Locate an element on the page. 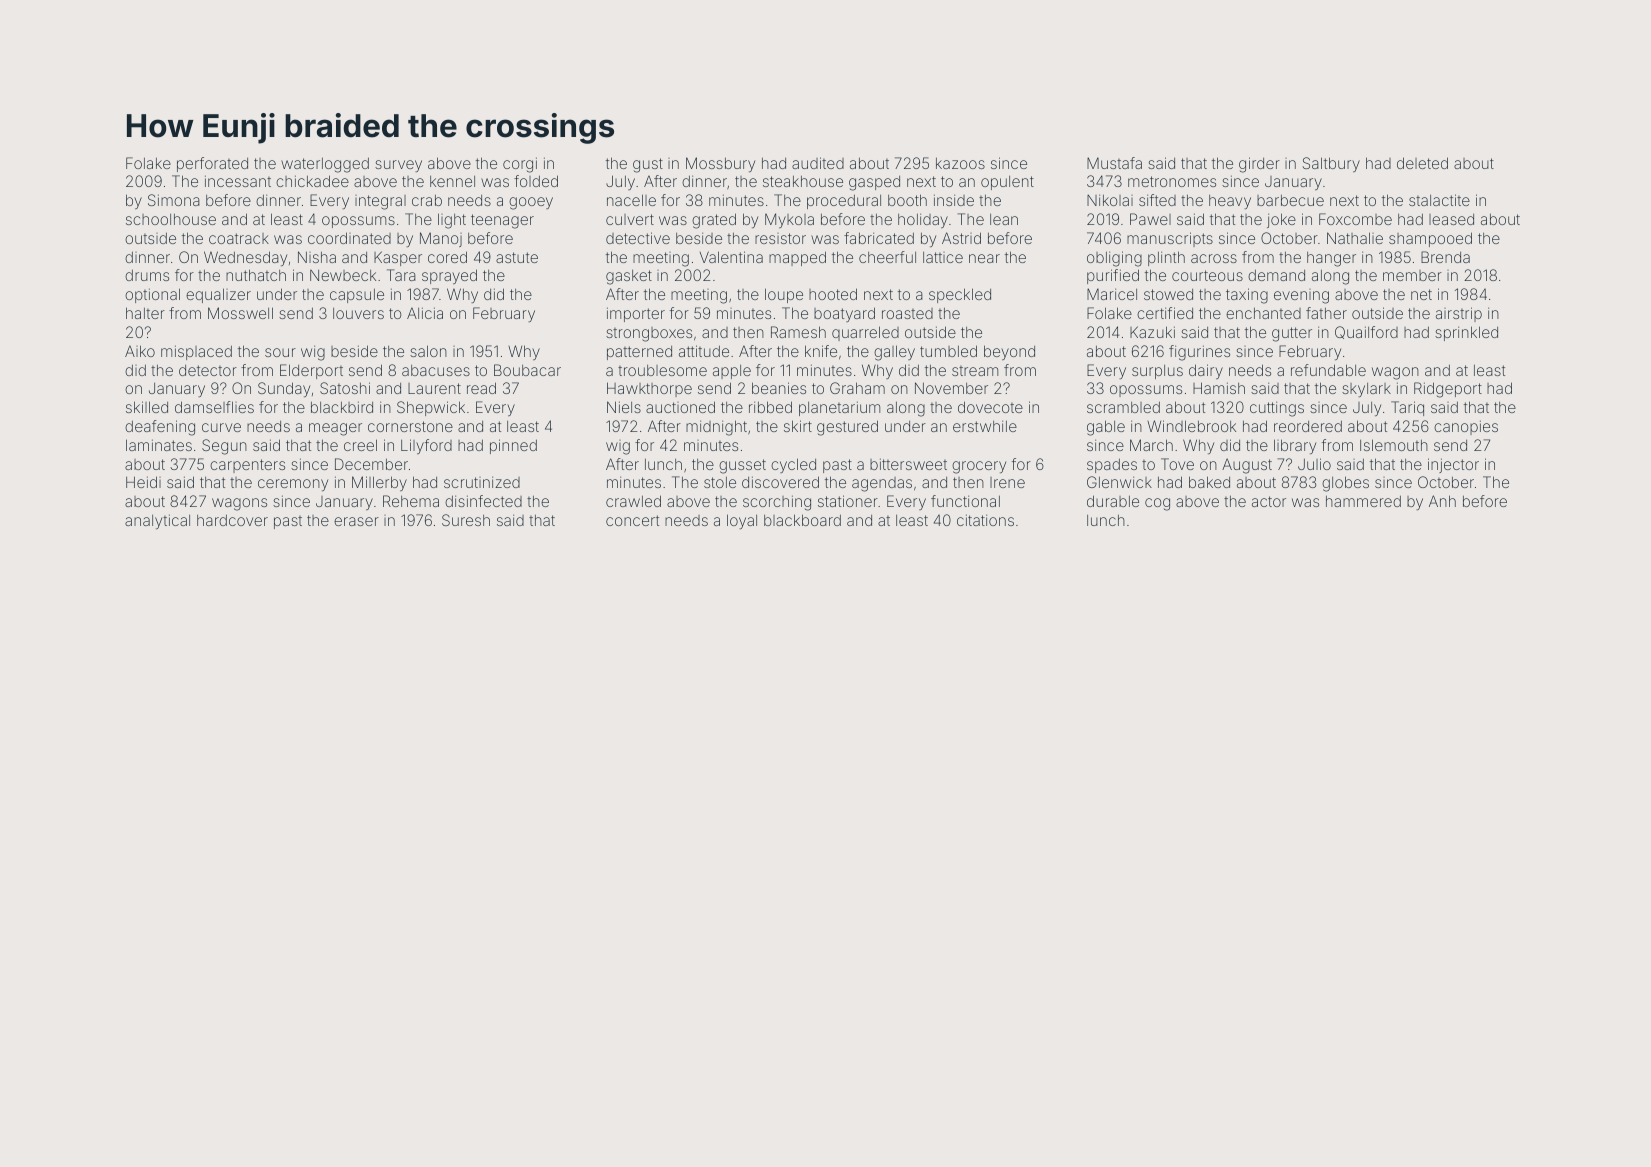 This page has width=1651, height=1167. functional is located at coordinates (965, 501).
